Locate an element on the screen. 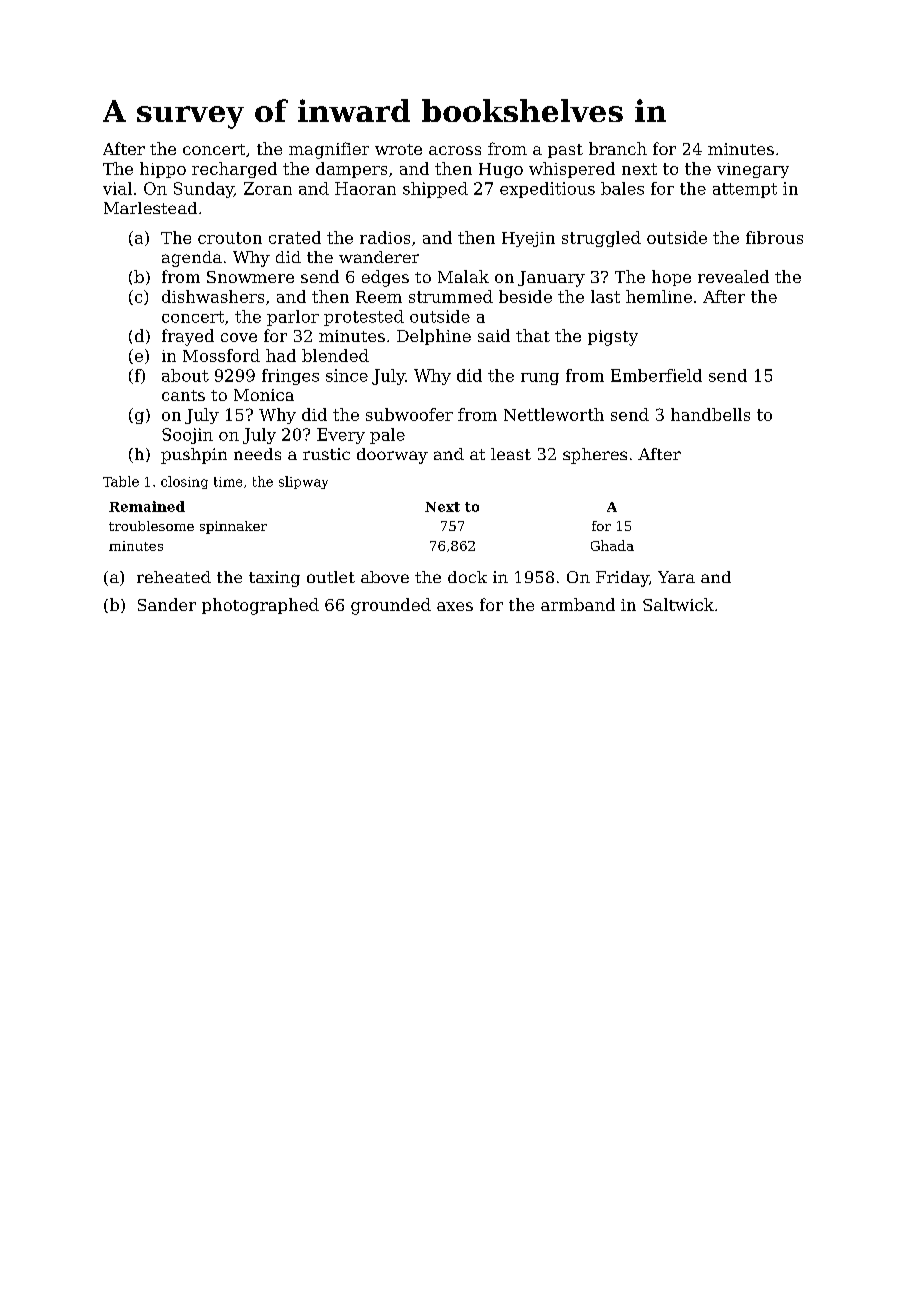 The height and width of the screenshot is (1316, 908). expeditious is located at coordinates (547, 190).
